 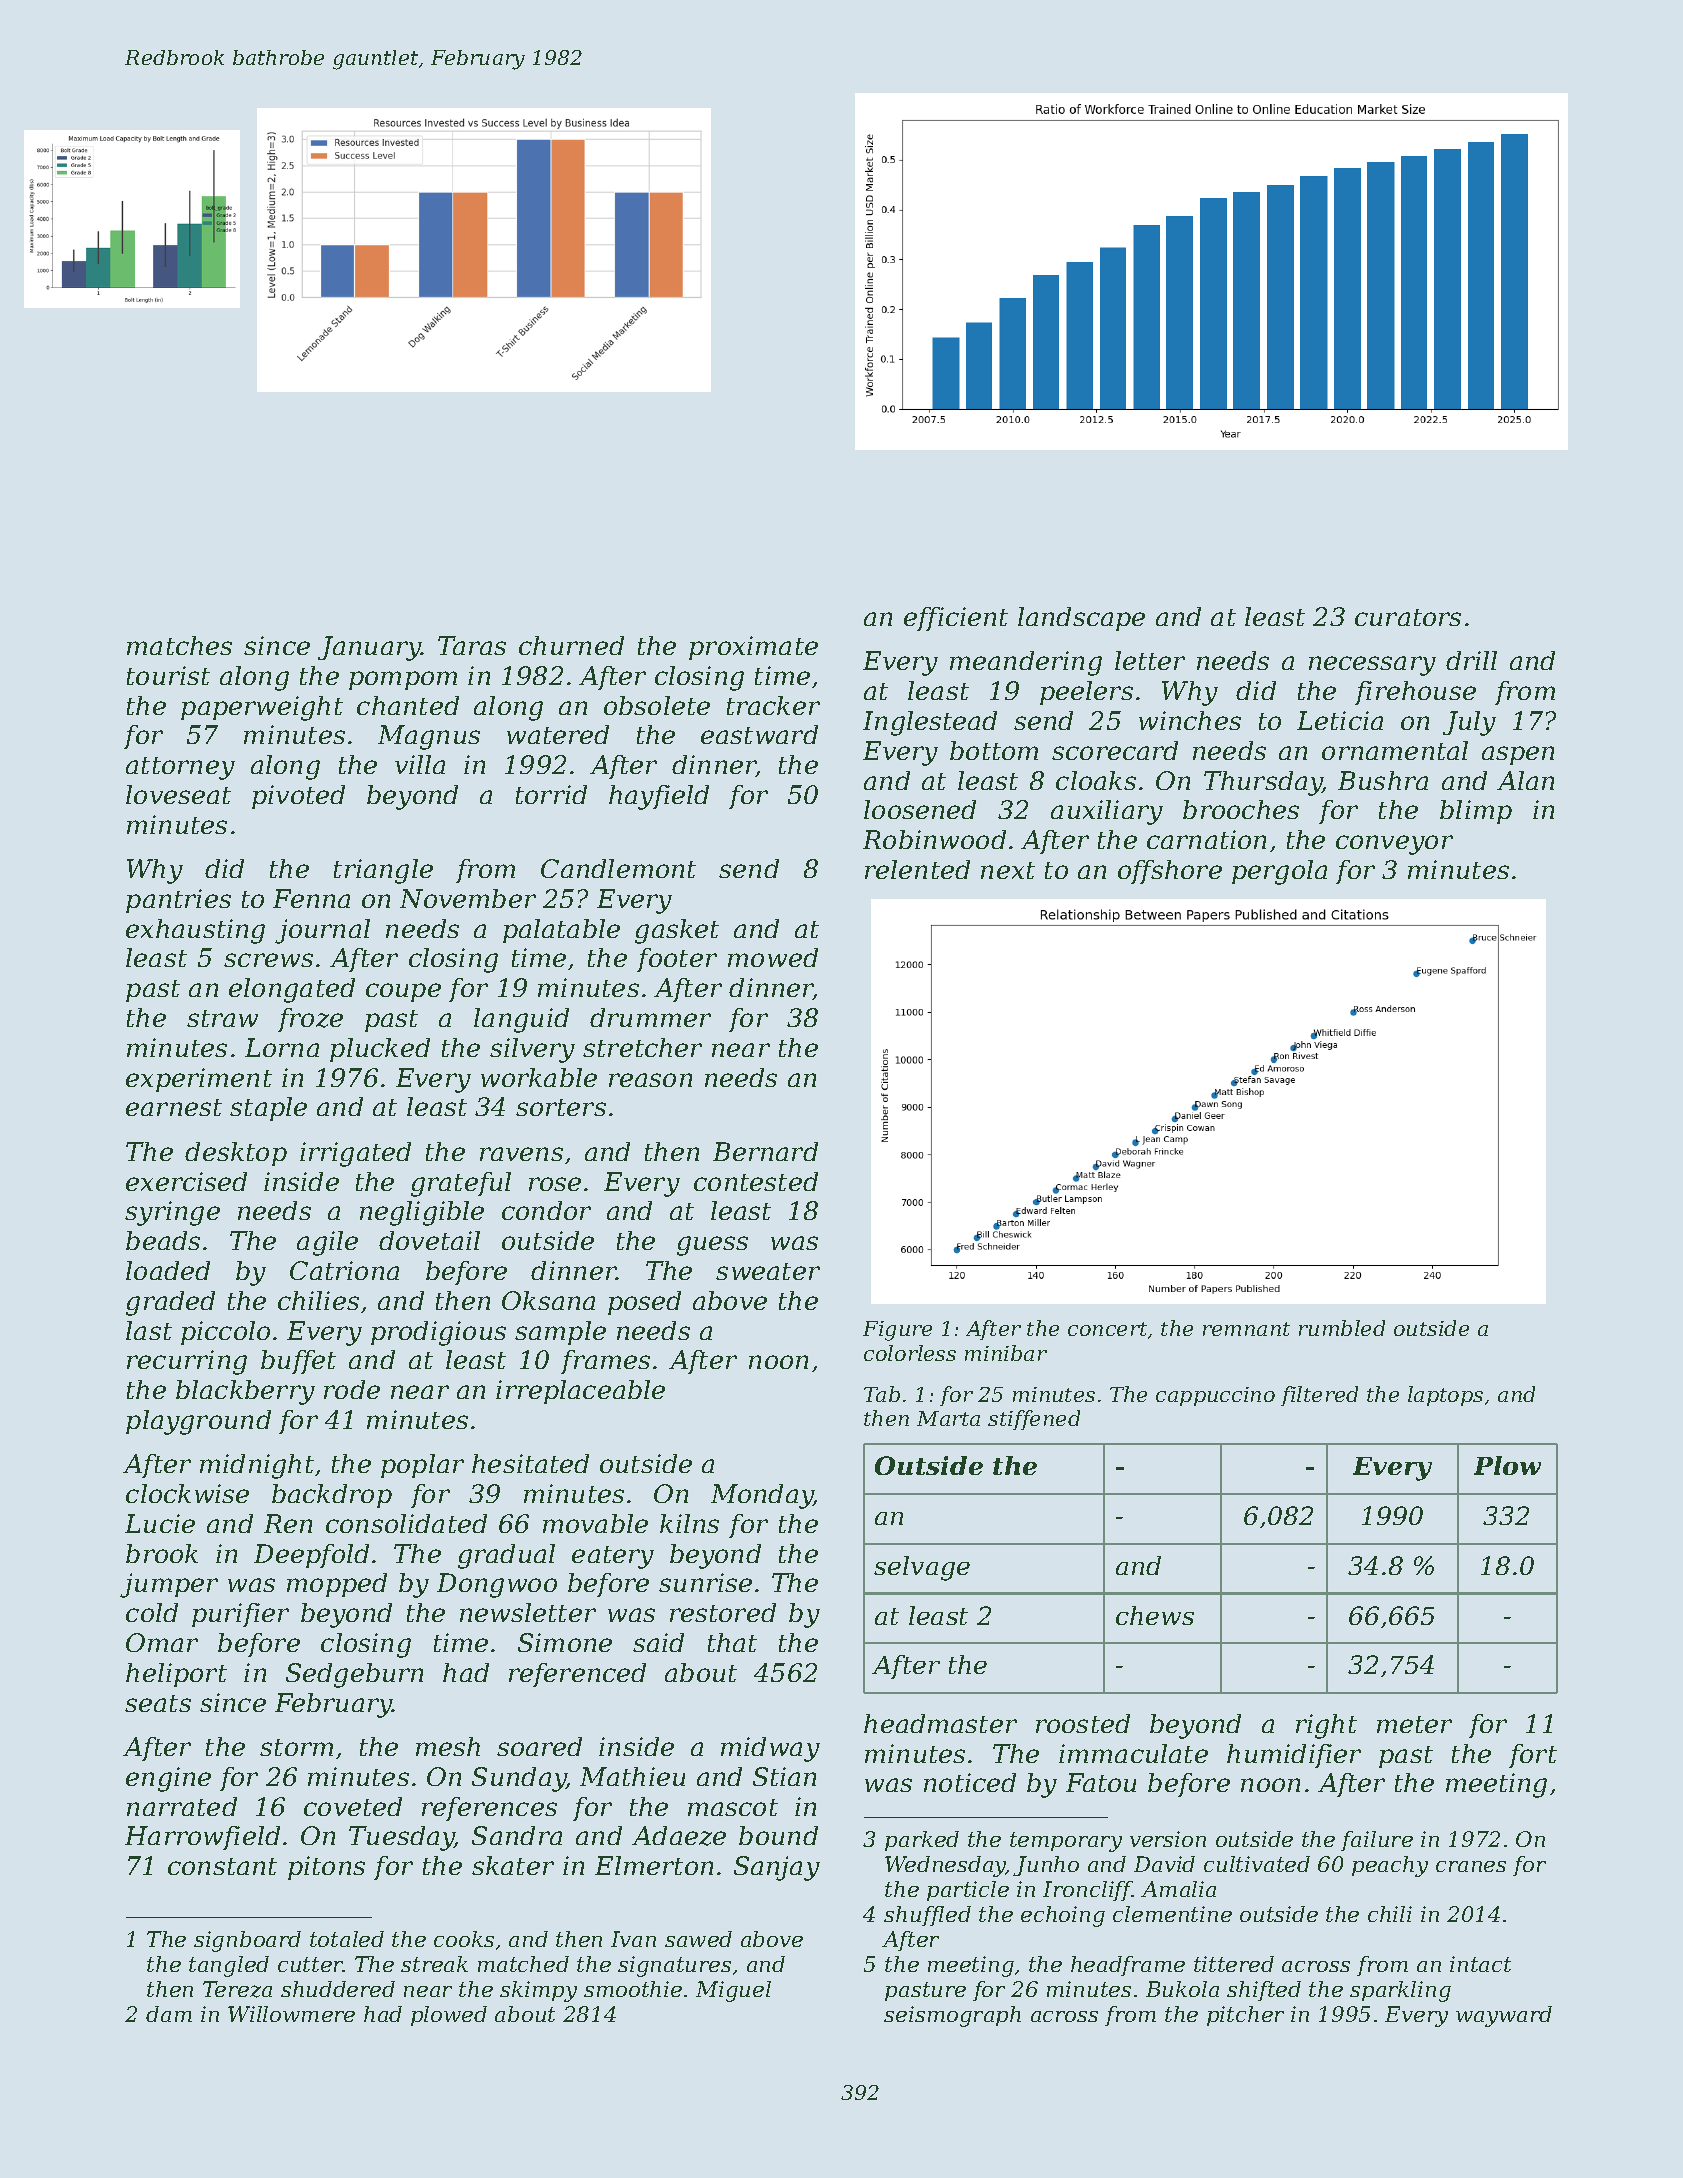 I want to click on laptops, so click(x=1445, y=1396).
